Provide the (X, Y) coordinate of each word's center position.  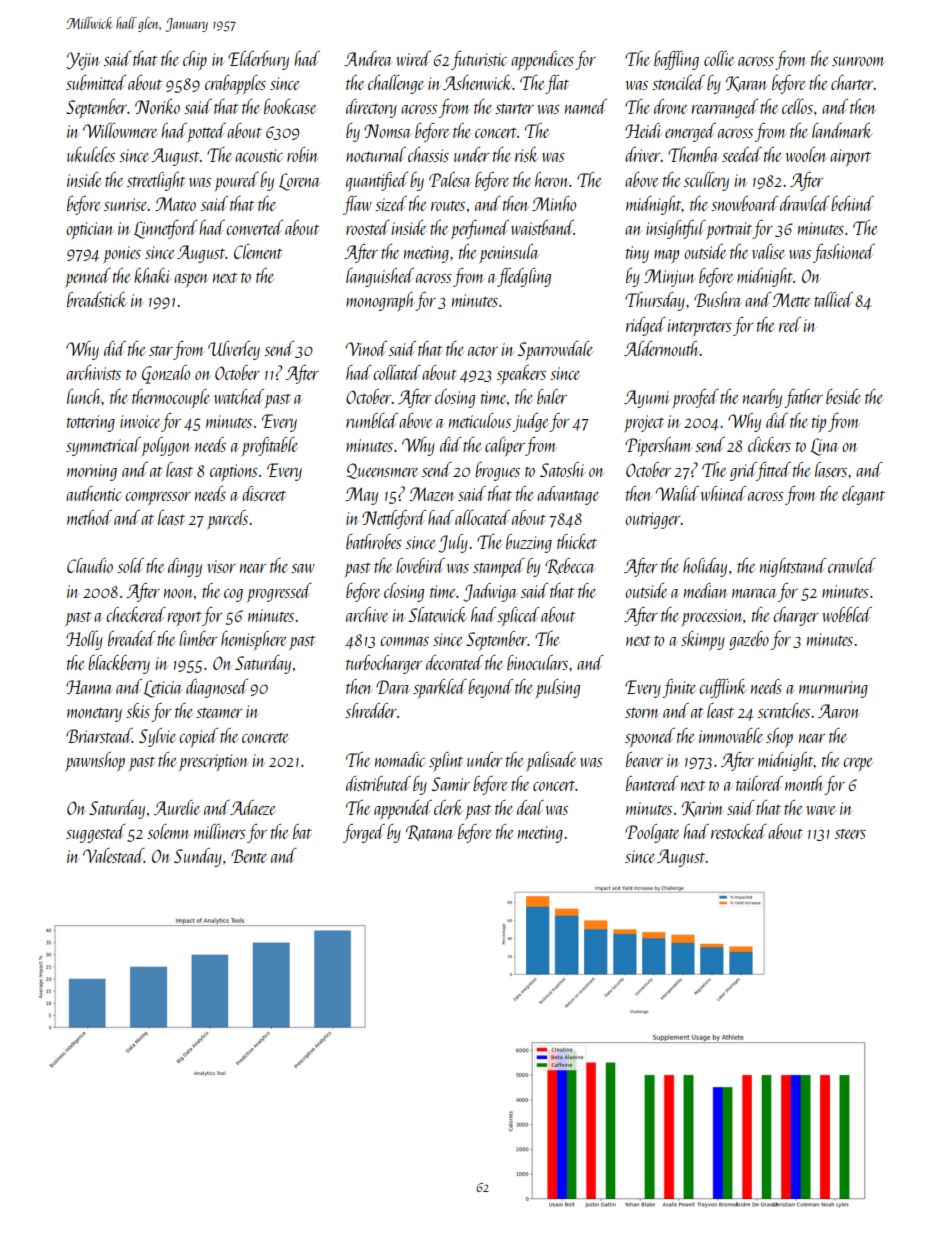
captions (234, 472)
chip (195, 60)
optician (90, 231)
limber (198, 638)
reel (790, 324)
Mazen (432, 494)
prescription (214, 763)
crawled (852, 565)
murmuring (833, 689)
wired (413, 58)
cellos (797, 106)
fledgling (524, 277)
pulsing (557, 689)
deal (530, 807)
